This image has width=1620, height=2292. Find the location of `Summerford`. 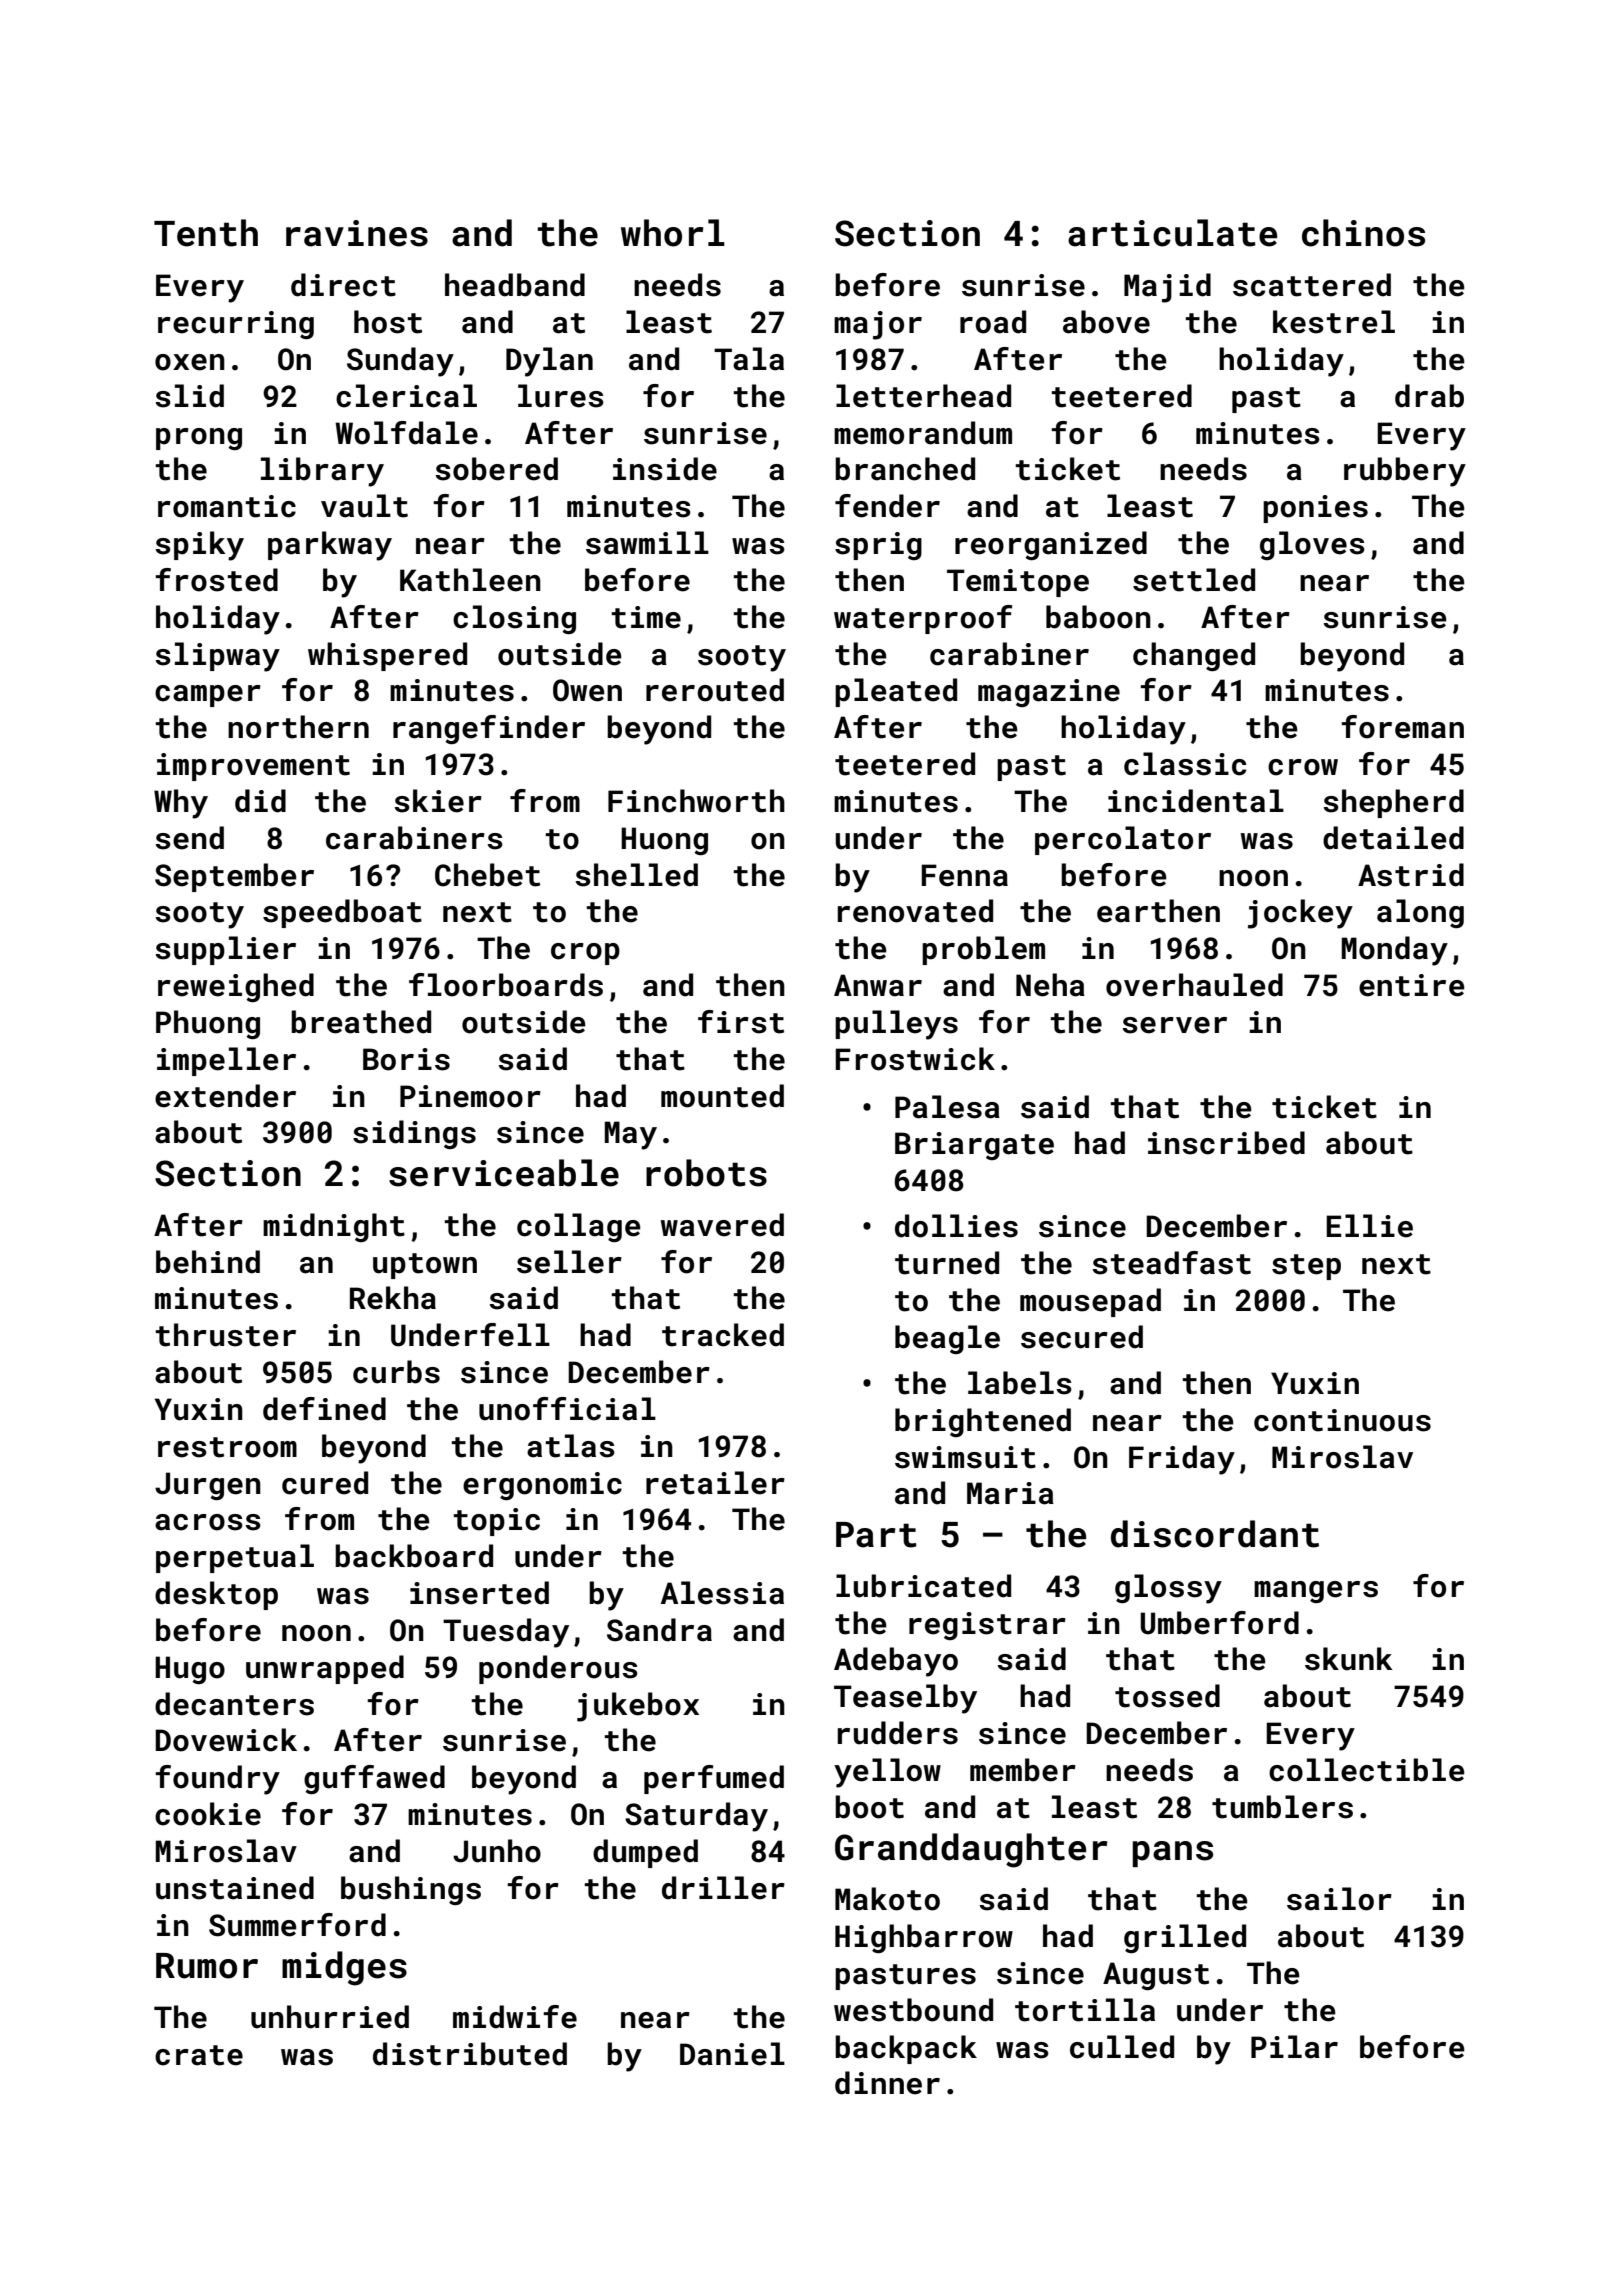

Summerford is located at coordinates (297, 1925).
